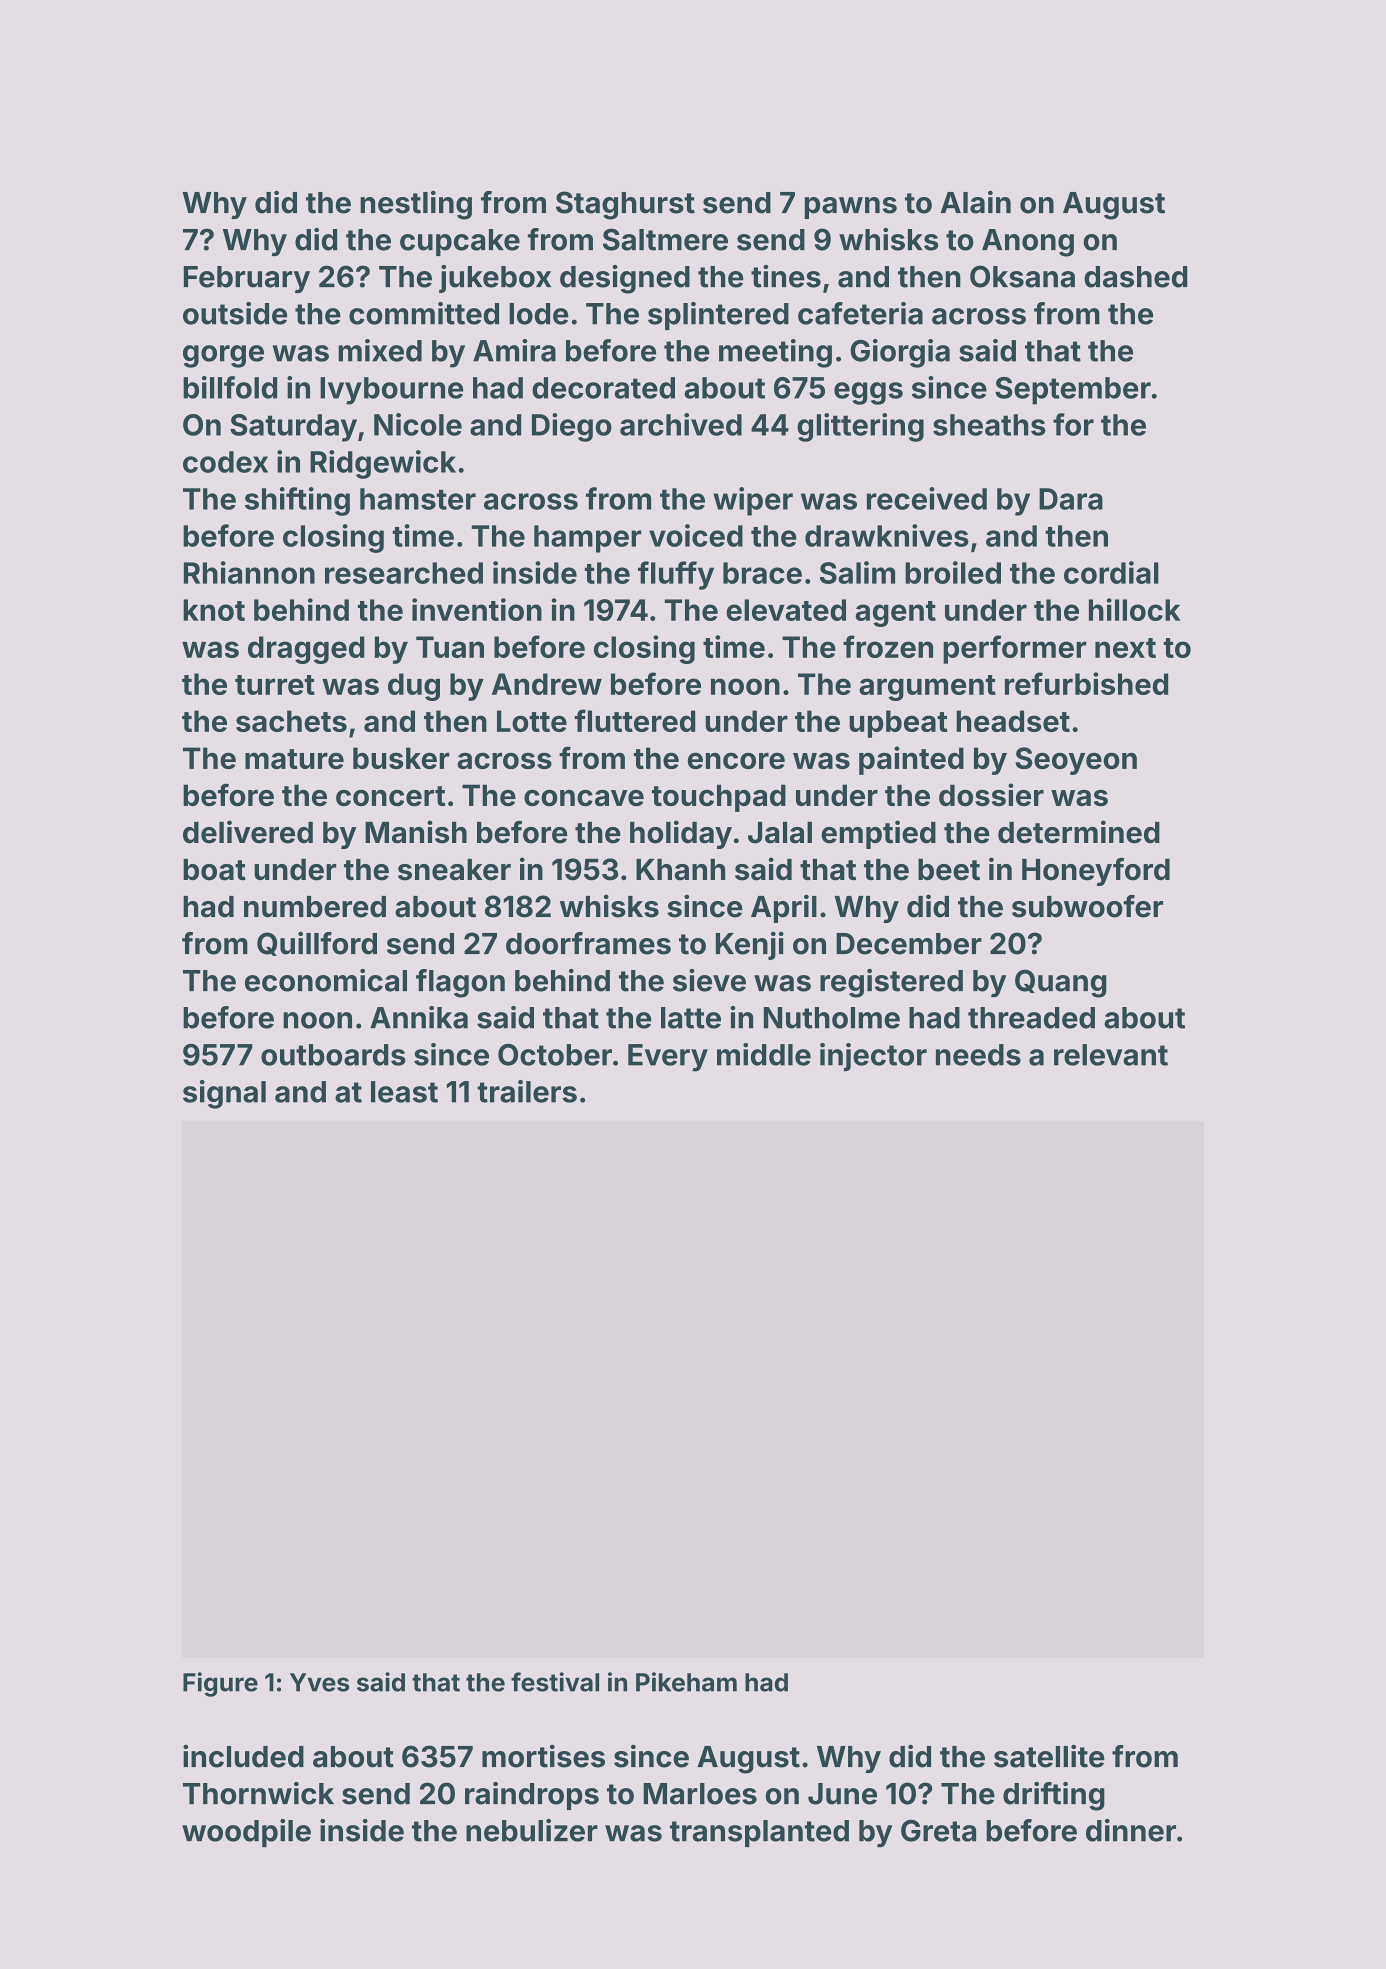 Image resolution: width=1386 pixels, height=1969 pixels. What do you see at coordinates (555, 1055) in the image?
I see `October` at bounding box center [555, 1055].
